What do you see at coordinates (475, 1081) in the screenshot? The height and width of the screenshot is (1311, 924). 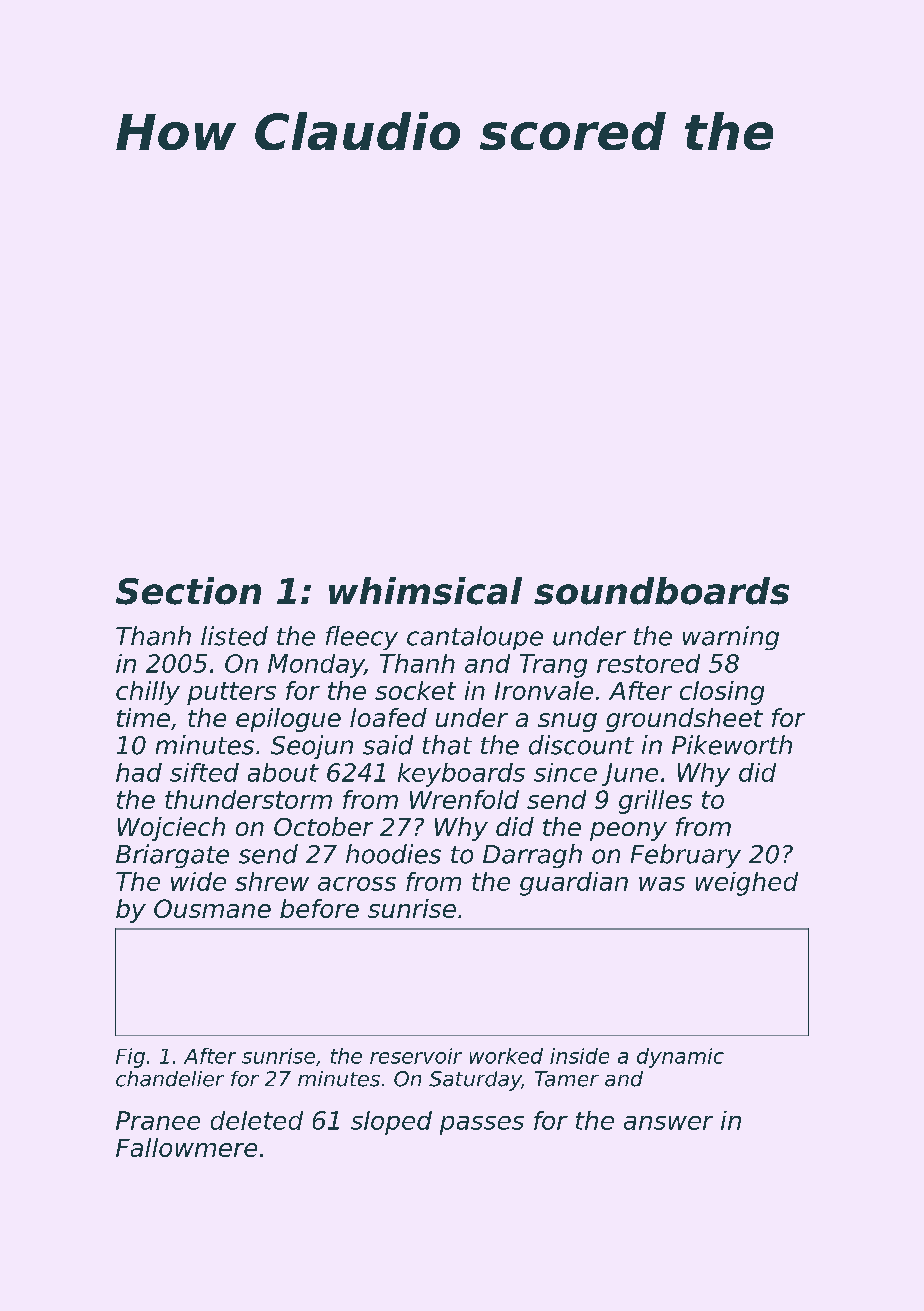 I see `Saturday` at bounding box center [475, 1081].
